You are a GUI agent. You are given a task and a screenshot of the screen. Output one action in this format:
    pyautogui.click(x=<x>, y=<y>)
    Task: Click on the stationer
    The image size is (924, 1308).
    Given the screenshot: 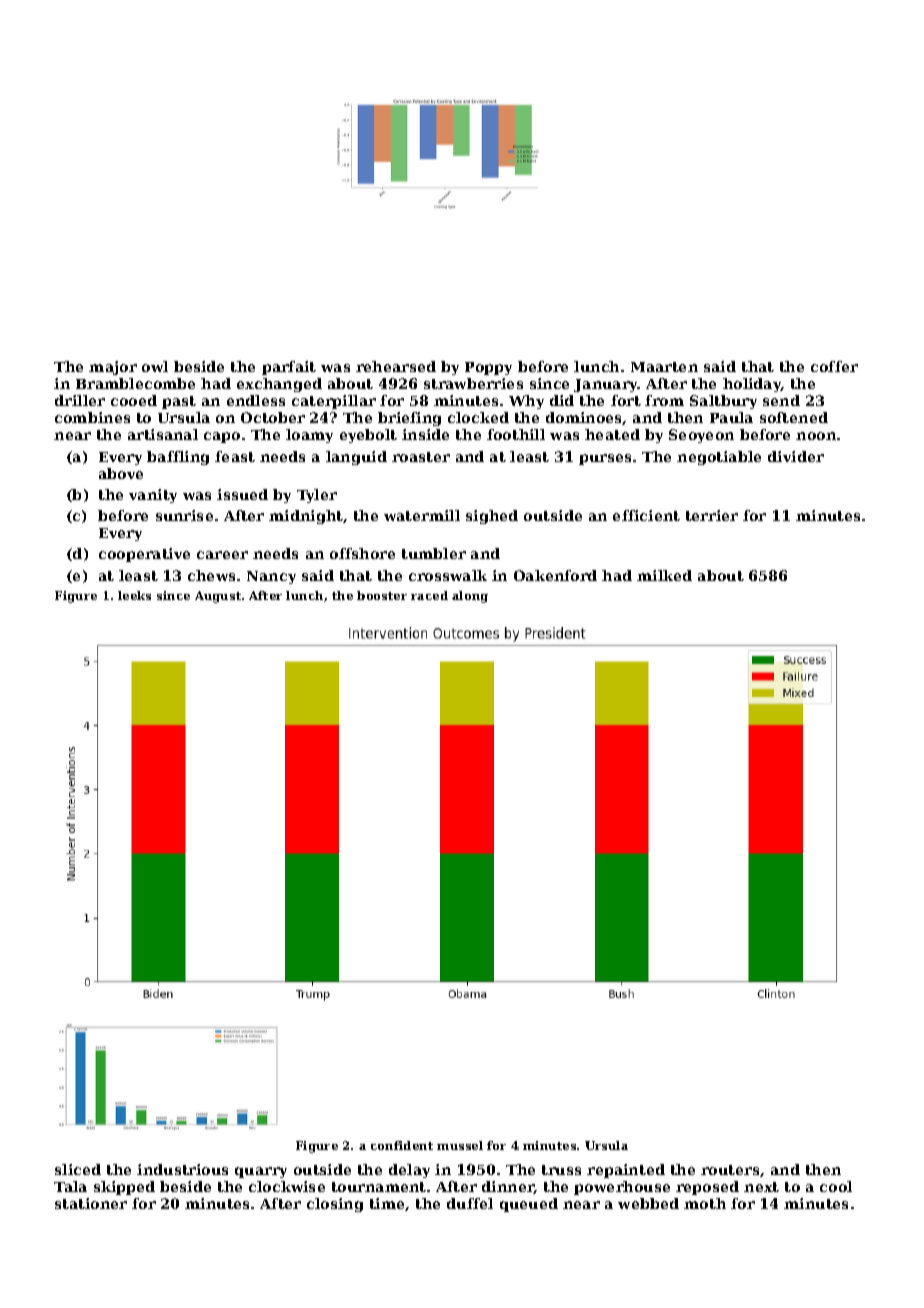 What is the action you would take?
    pyautogui.click(x=91, y=1203)
